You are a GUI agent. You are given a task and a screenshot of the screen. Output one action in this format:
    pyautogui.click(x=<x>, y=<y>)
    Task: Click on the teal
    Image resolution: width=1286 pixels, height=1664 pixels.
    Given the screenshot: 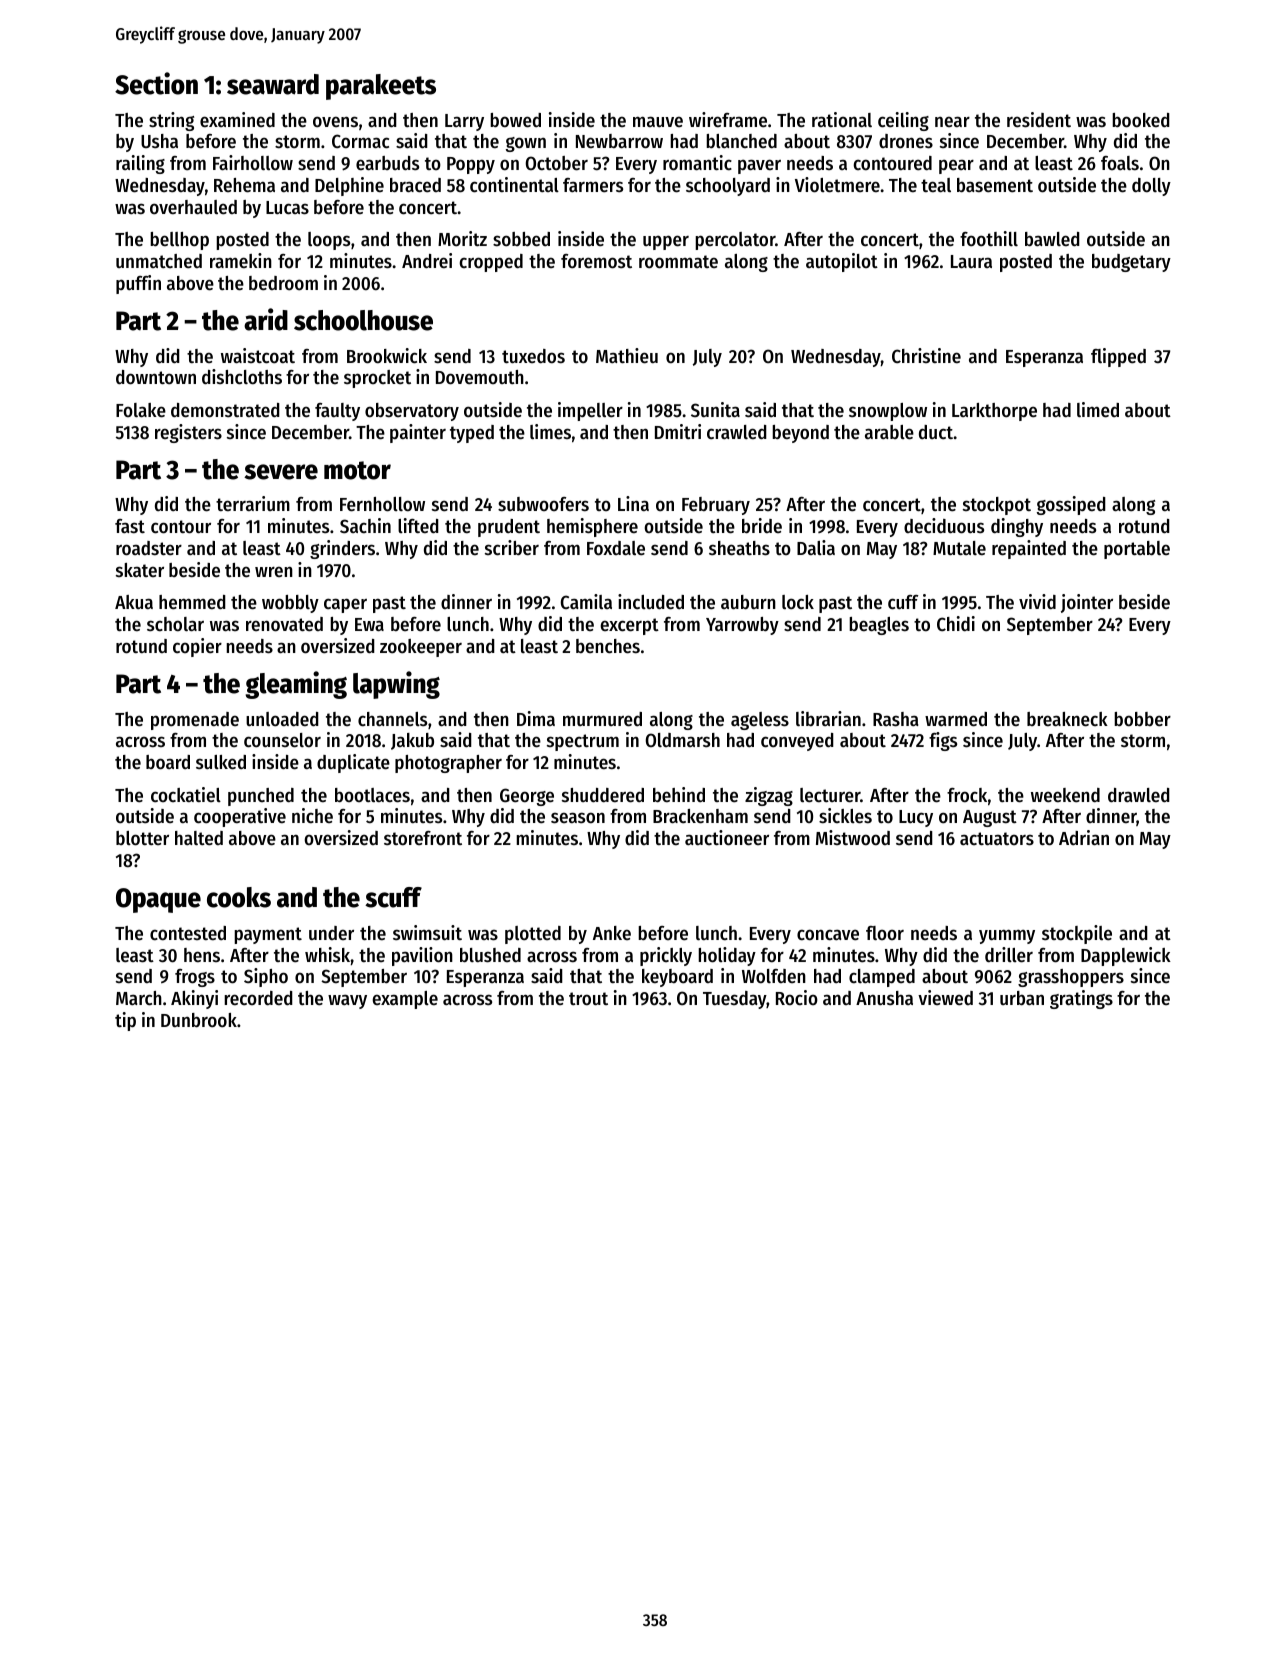 What is the action you would take?
    pyautogui.click(x=936, y=185)
